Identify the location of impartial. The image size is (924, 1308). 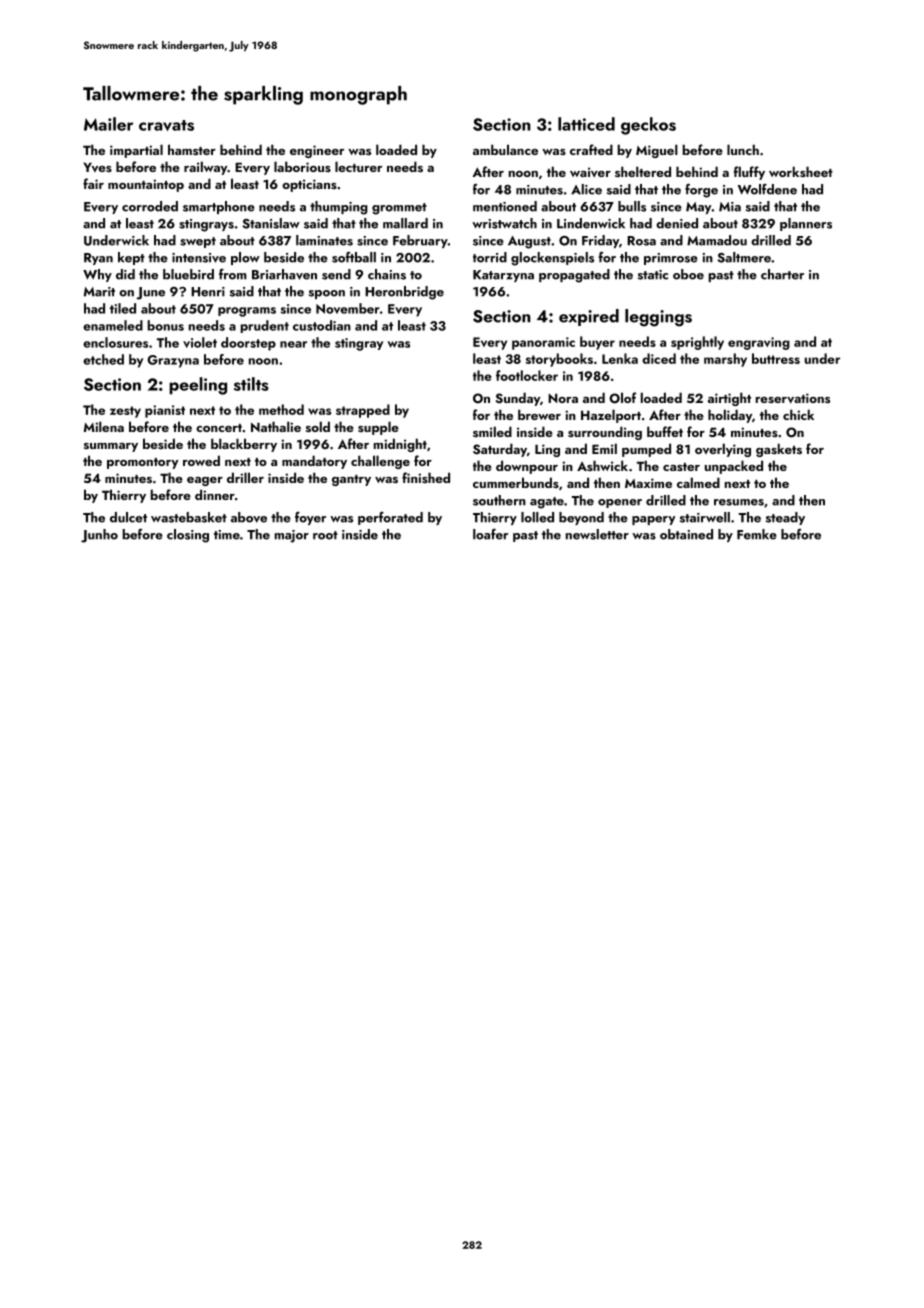
(136, 151).
